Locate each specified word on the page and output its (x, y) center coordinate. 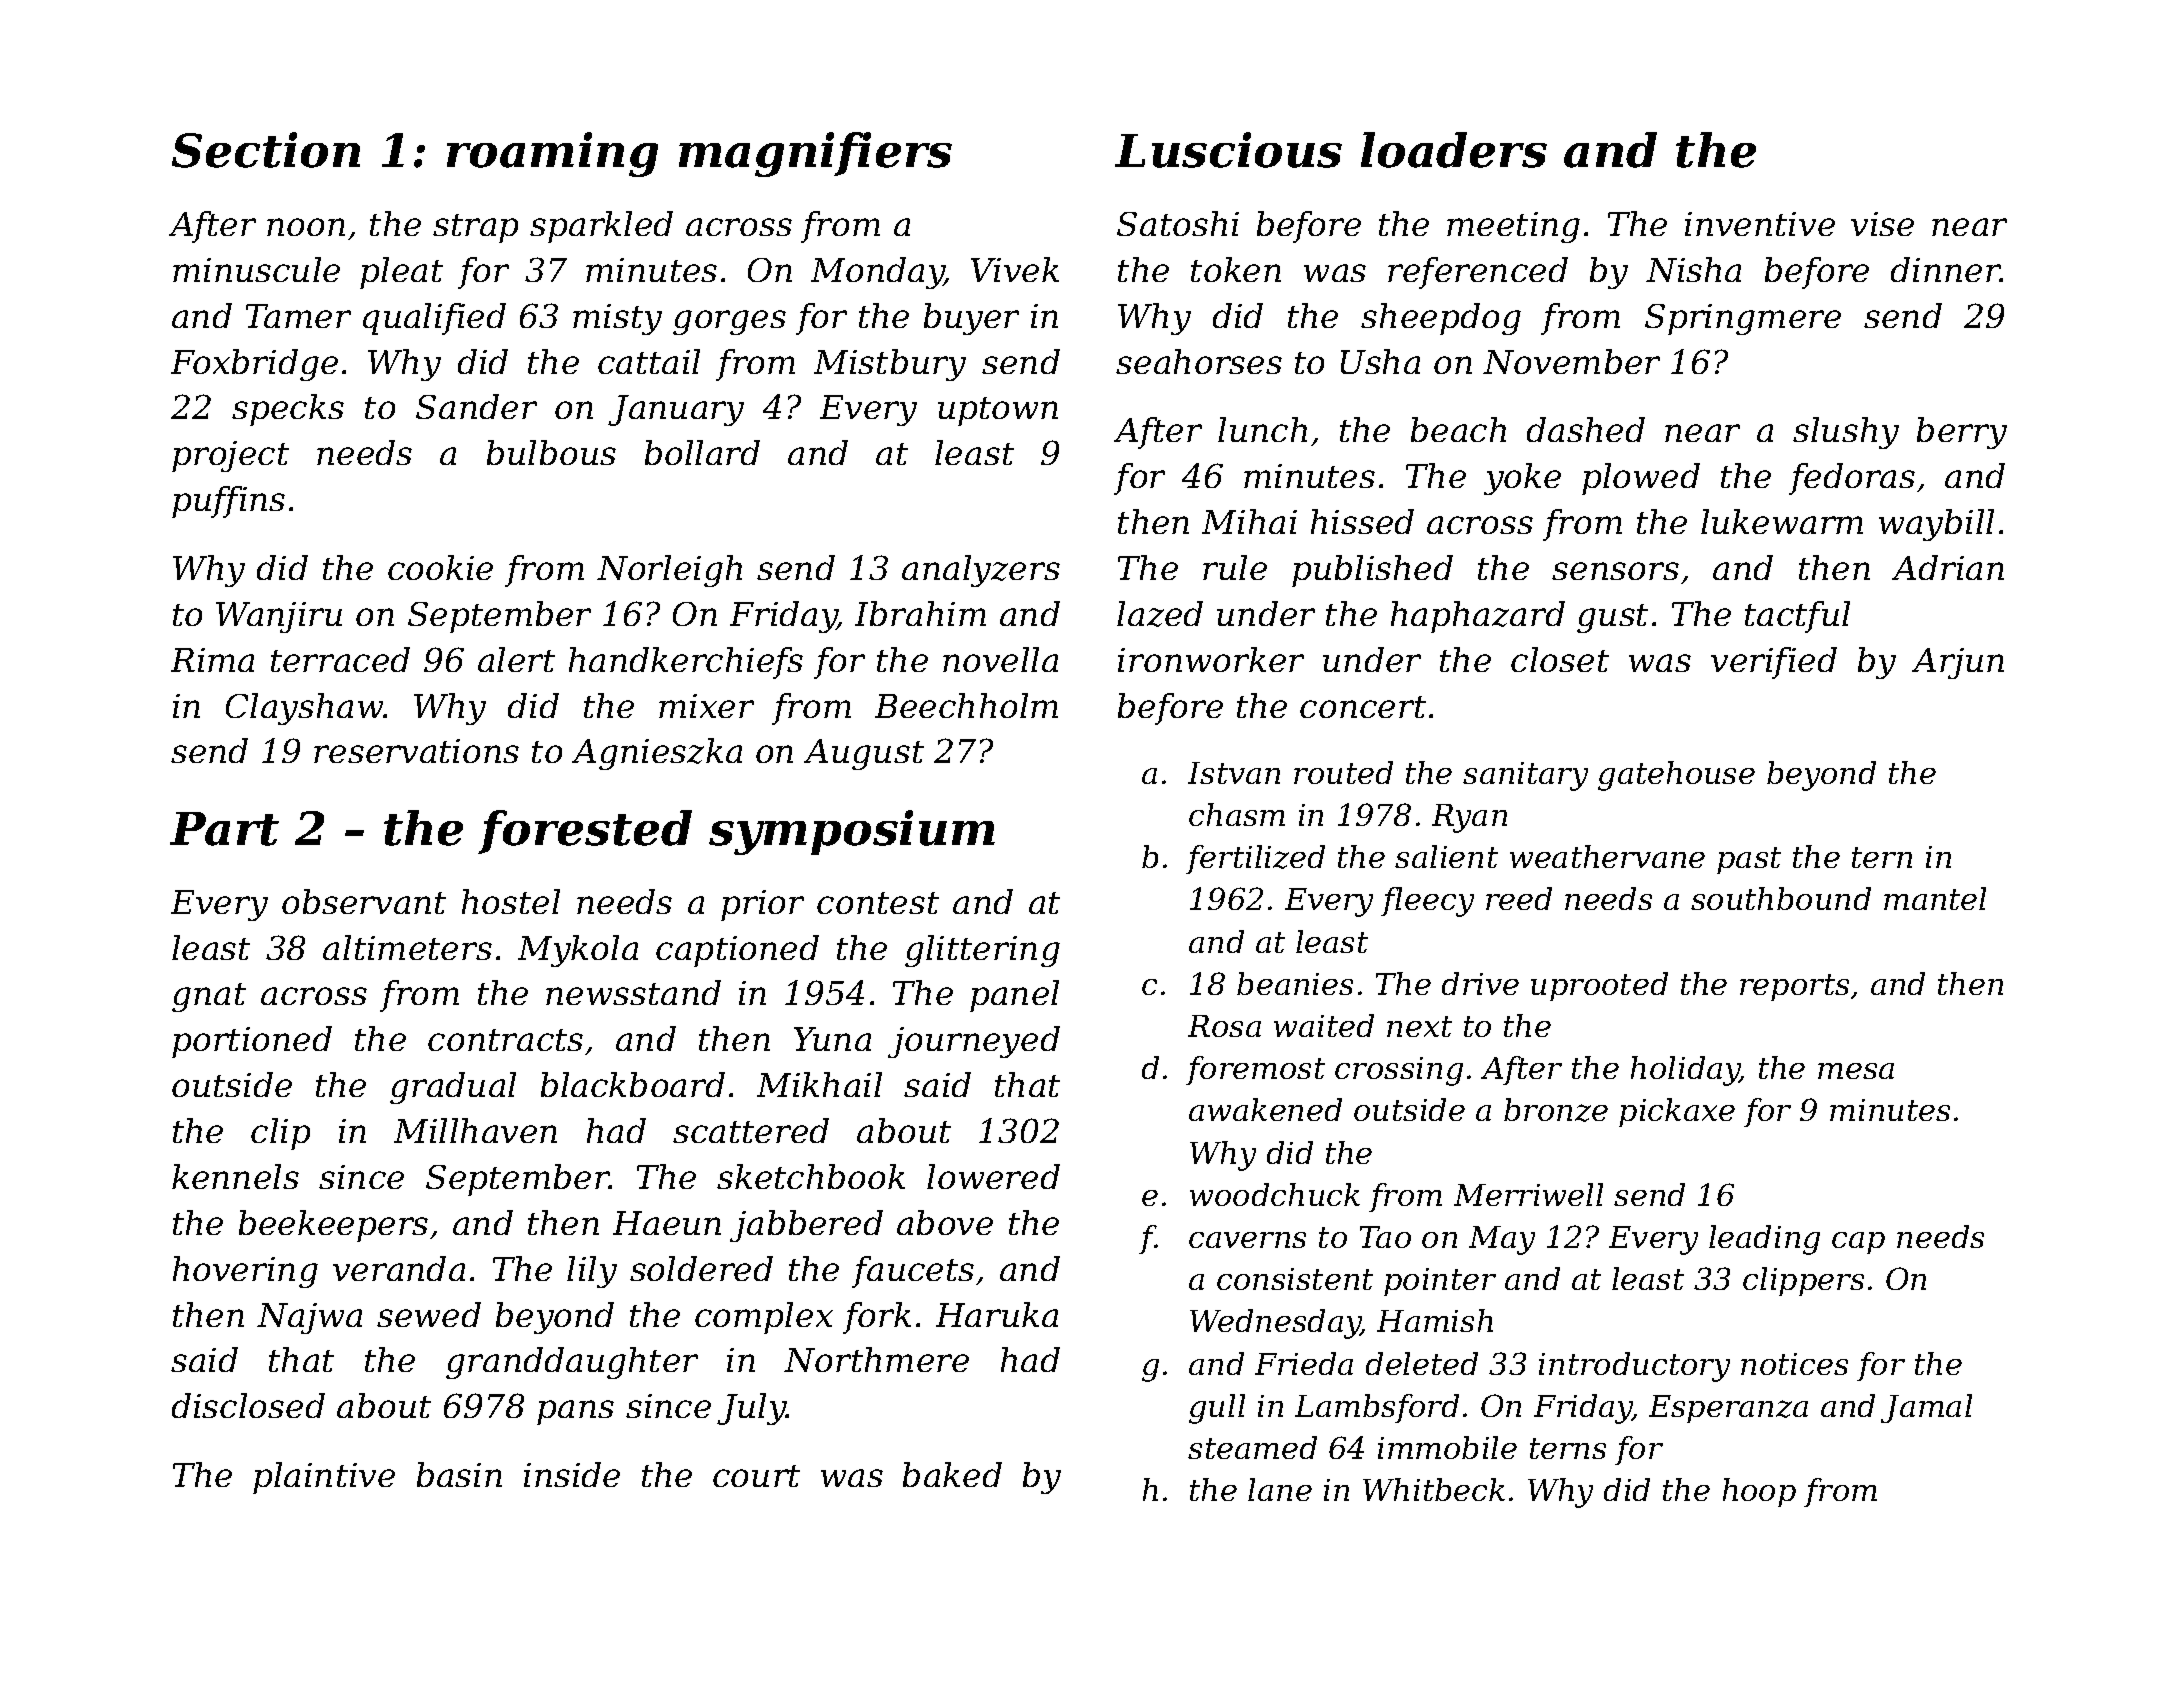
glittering (982, 951)
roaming (552, 154)
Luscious (1228, 150)
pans (575, 1412)
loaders (1454, 150)
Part (224, 829)
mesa (1856, 1071)
